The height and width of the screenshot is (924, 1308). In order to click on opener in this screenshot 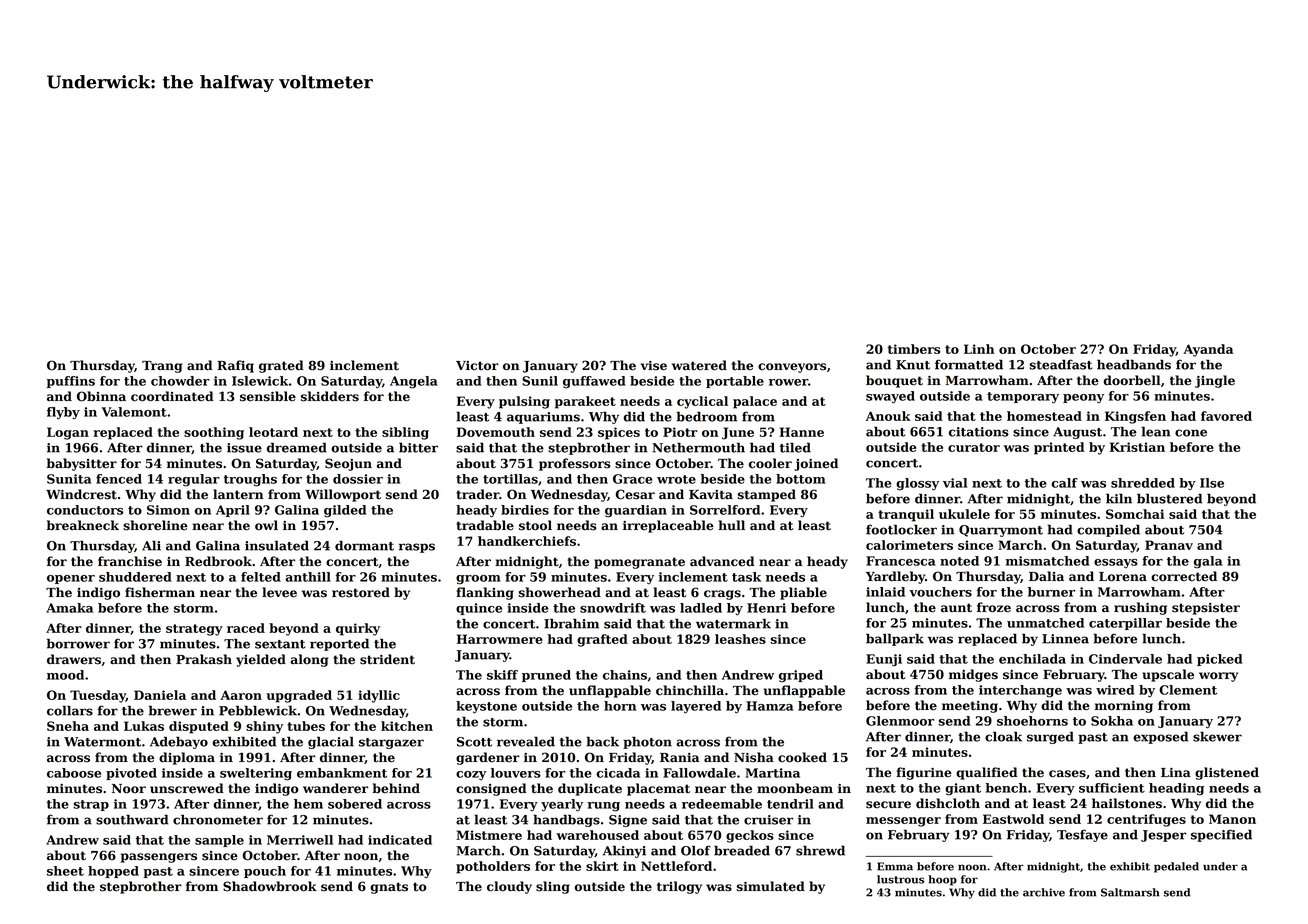, I will do `click(71, 579)`.
